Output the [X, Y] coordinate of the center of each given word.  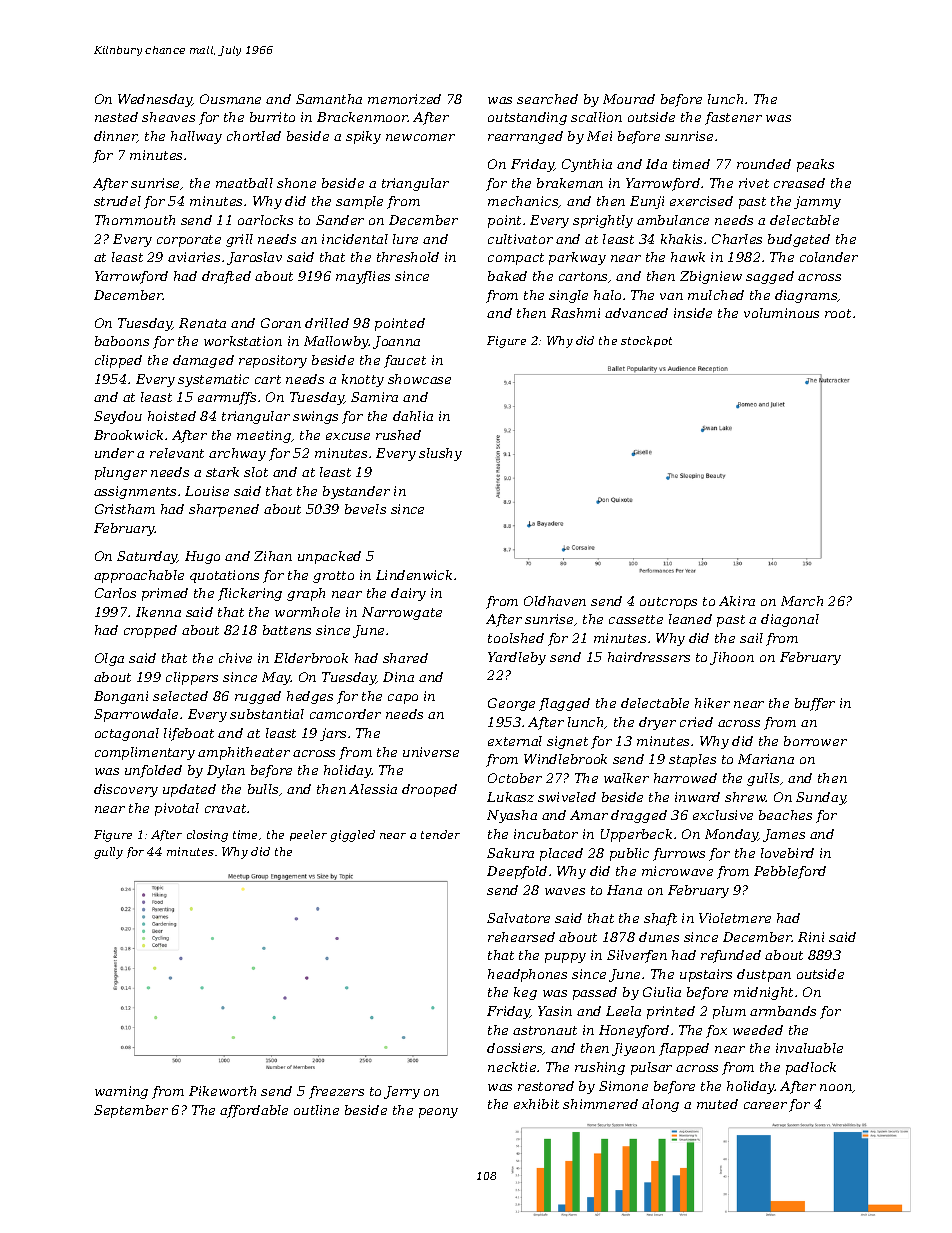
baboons [122, 341]
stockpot [646, 341]
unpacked [329, 557]
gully [108, 853]
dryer [657, 723]
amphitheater [244, 753]
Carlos [115, 593]
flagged [564, 704]
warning [121, 1092]
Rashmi [575, 313]
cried [696, 722]
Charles [737, 239]
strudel [117, 201]
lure [405, 239]
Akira [737, 601]
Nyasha [512, 816]
